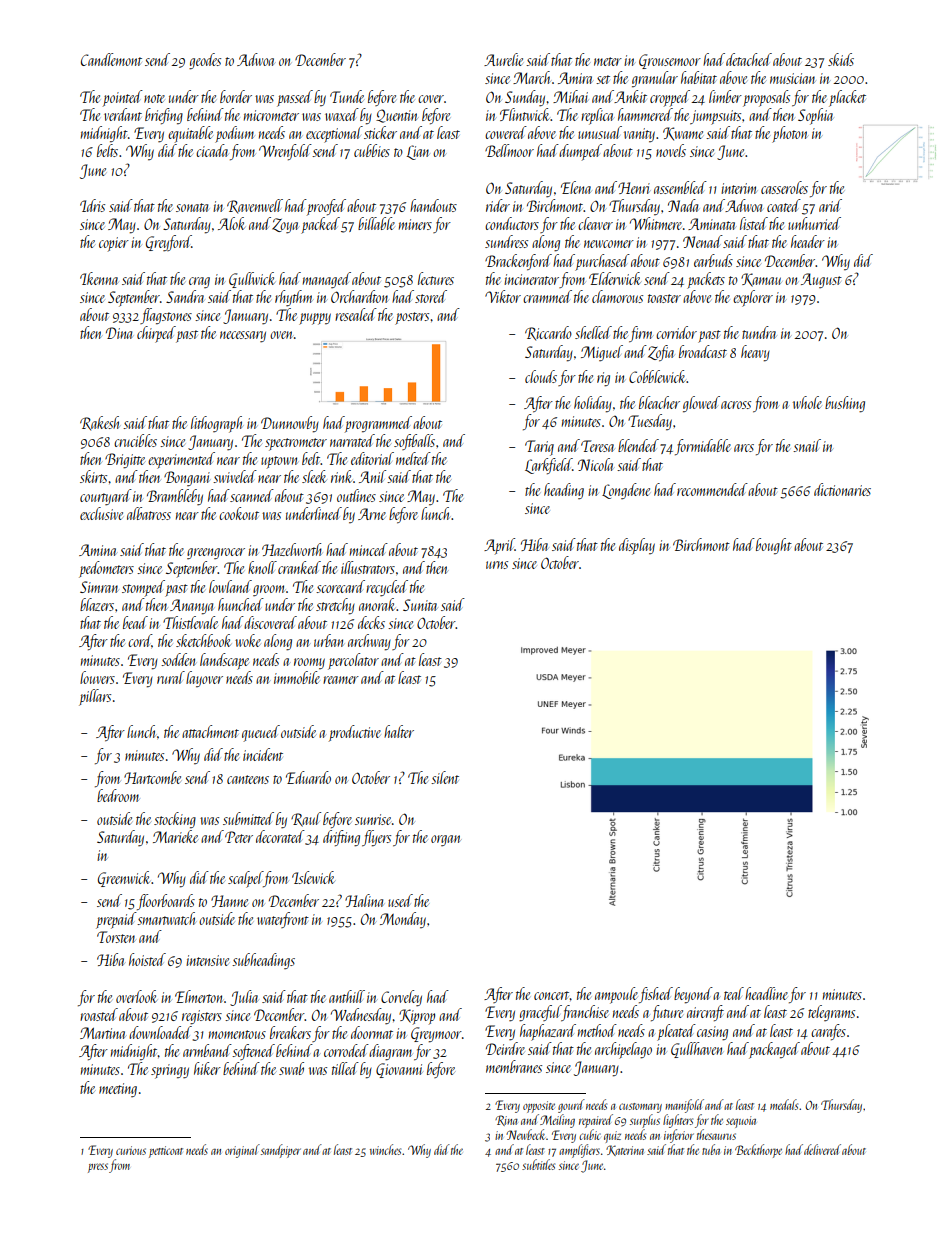 This screenshot has height=1233, width=952. Describe the element at coordinates (503, 59) in the screenshot. I see `Aurelie` at that location.
